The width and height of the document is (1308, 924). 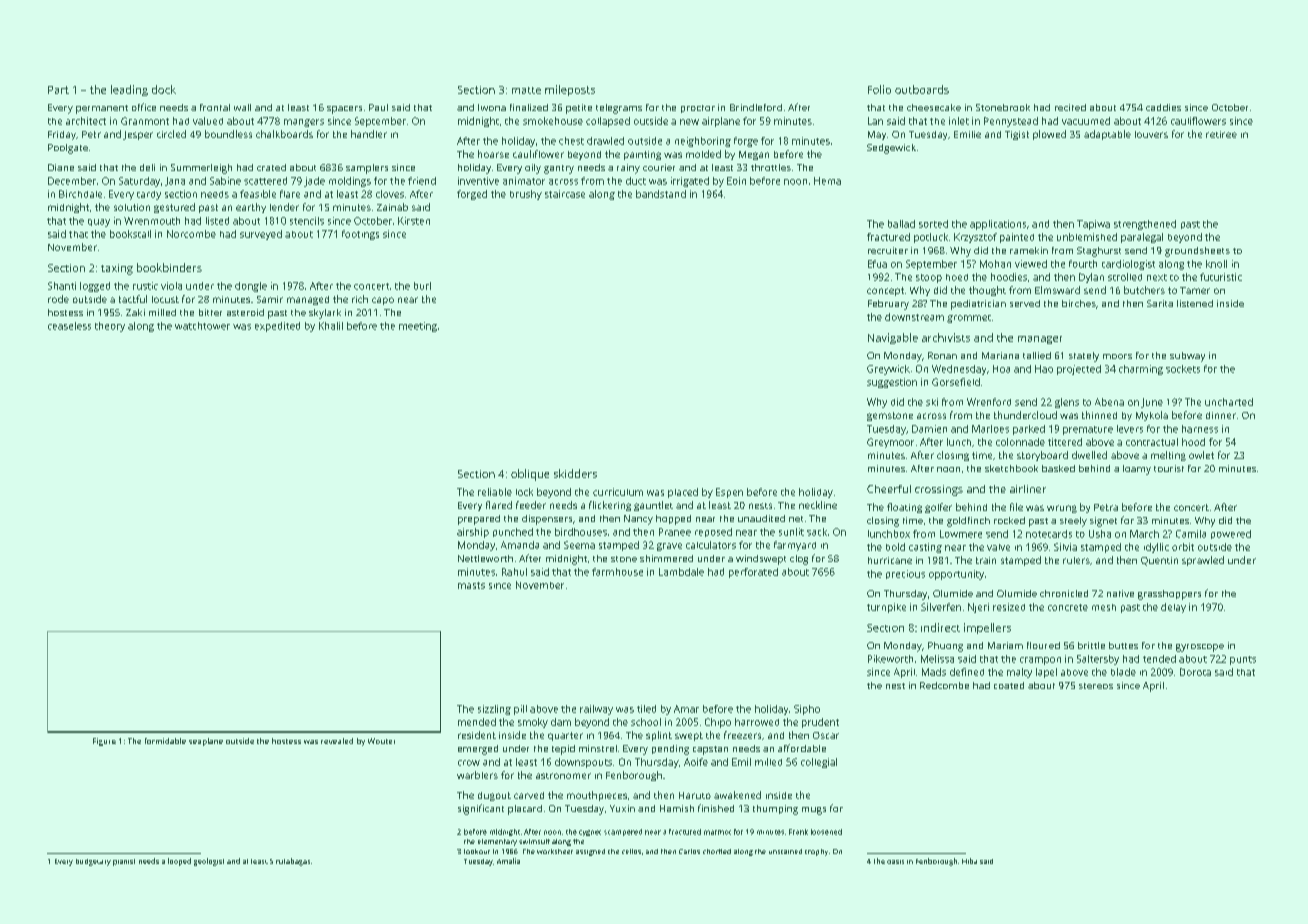 I want to click on stereos, so click(x=1096, y=686).
